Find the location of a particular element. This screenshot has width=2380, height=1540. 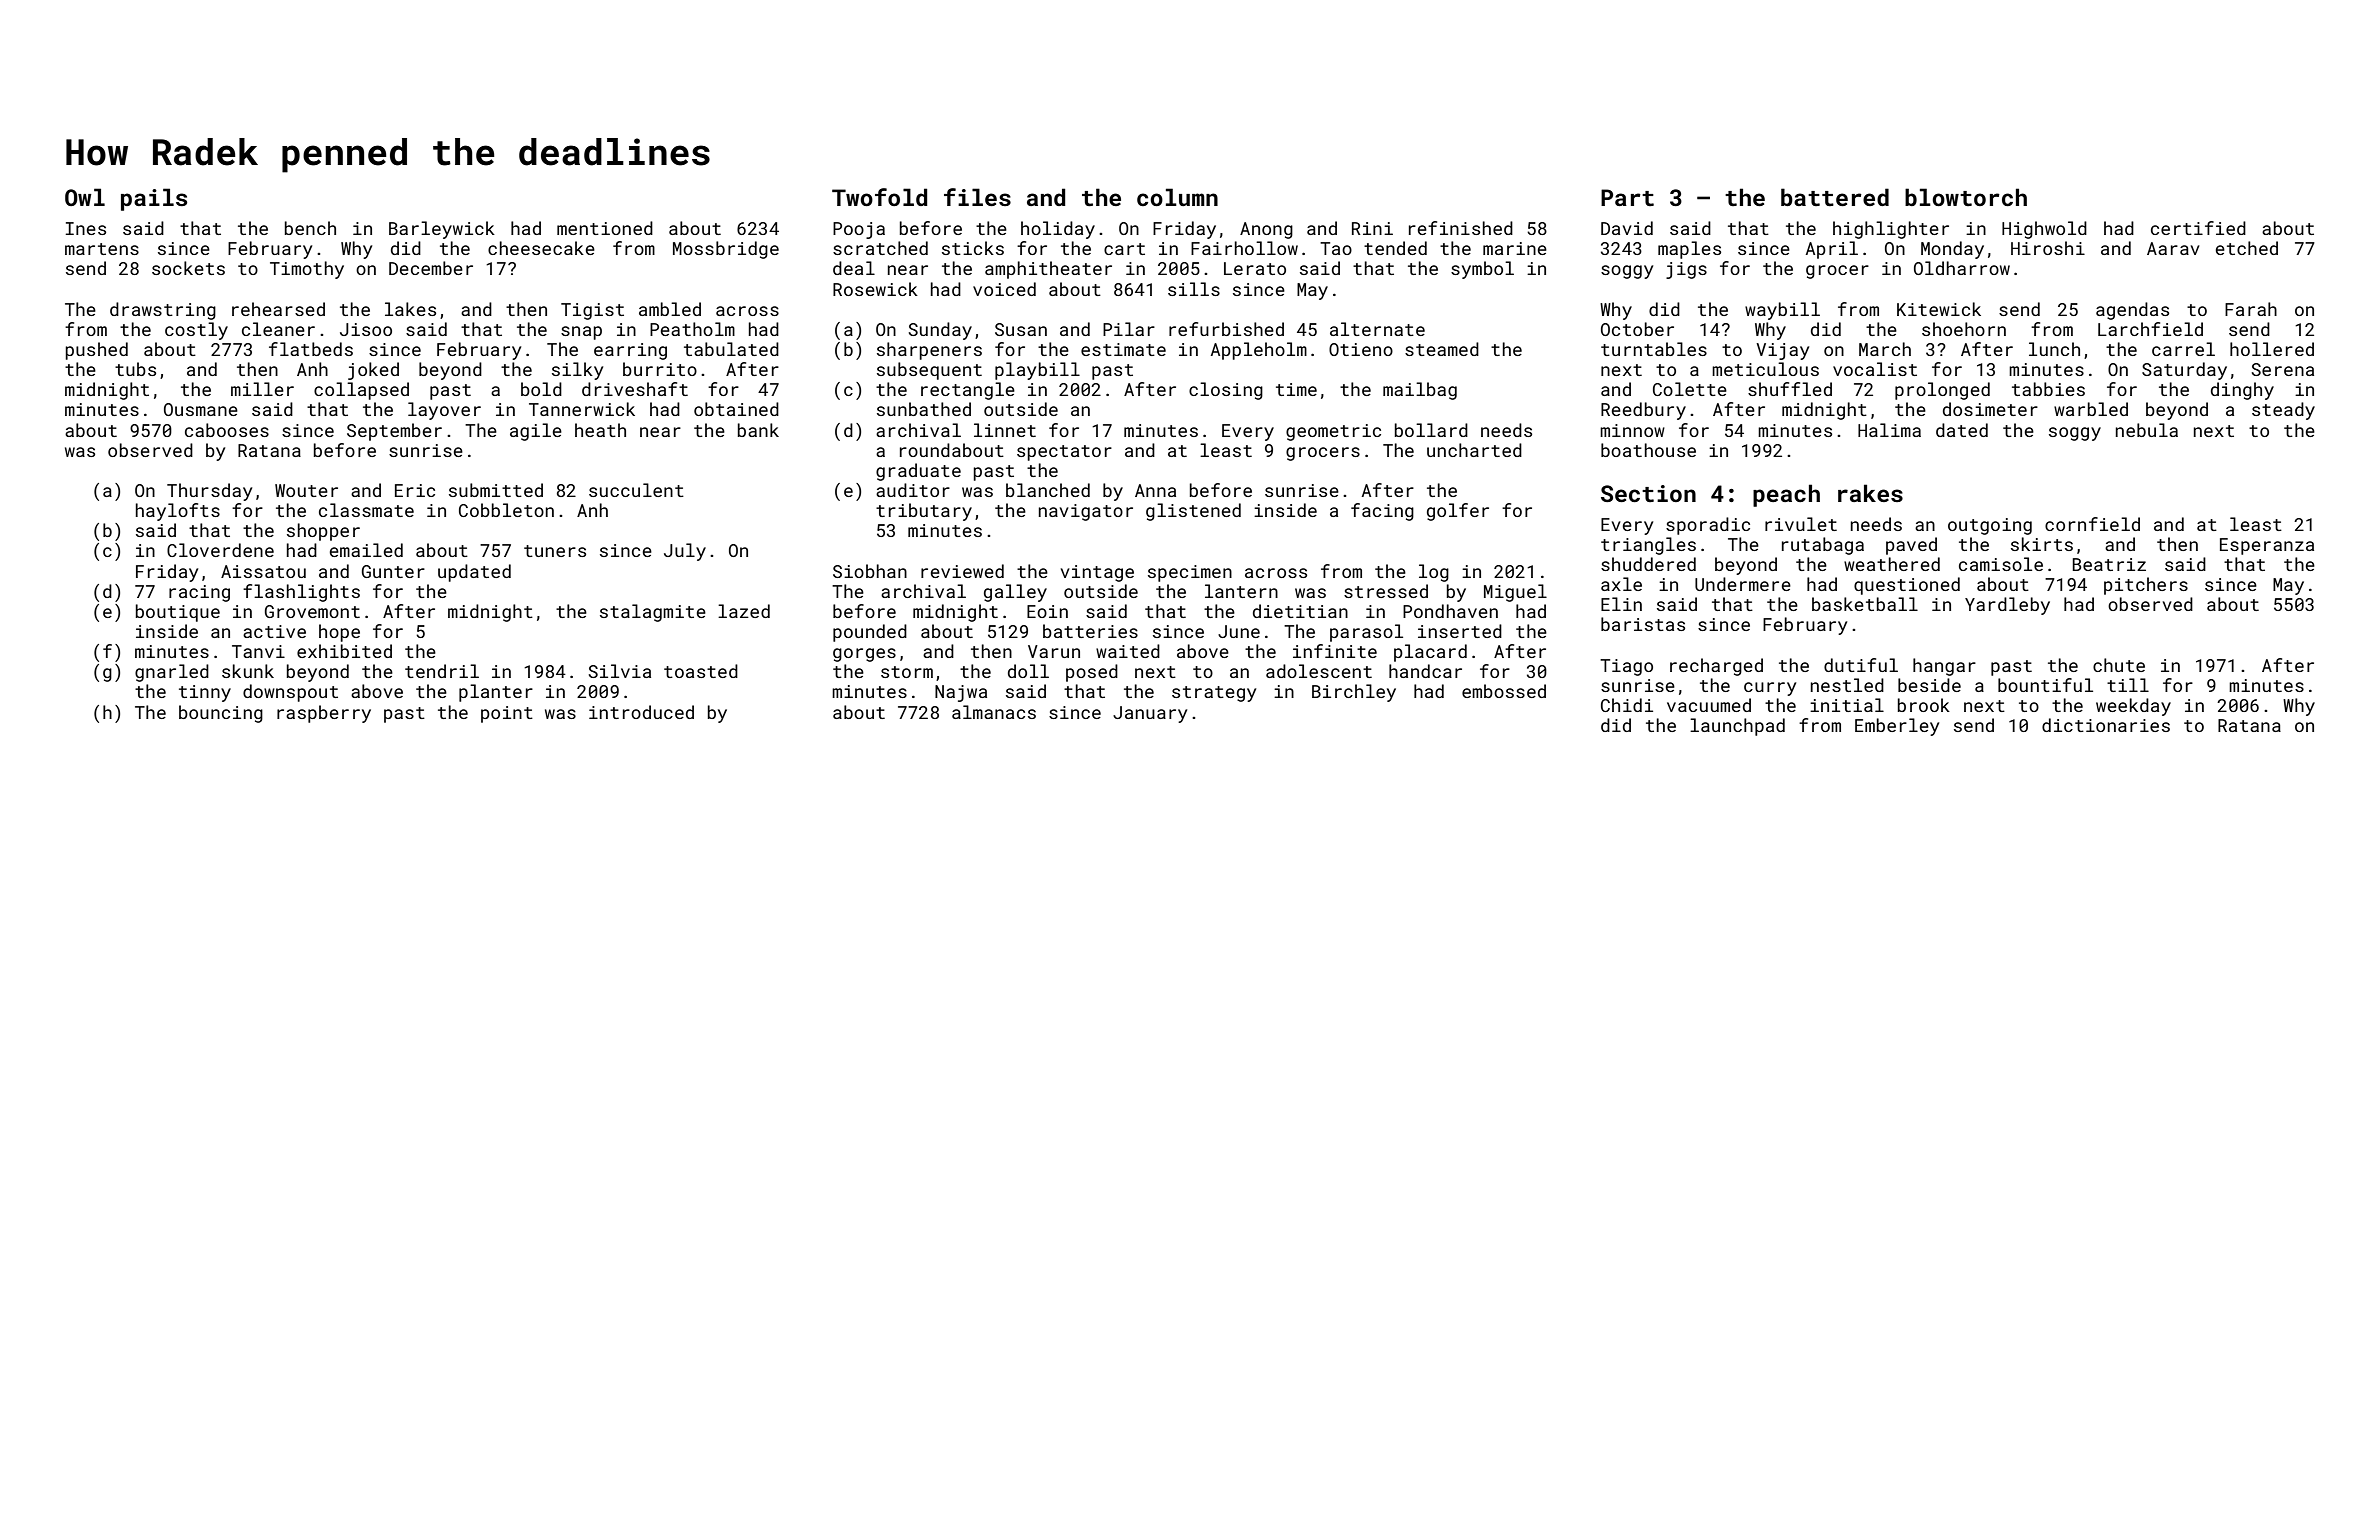

tabbies is located at coordinates (2048, 389).
